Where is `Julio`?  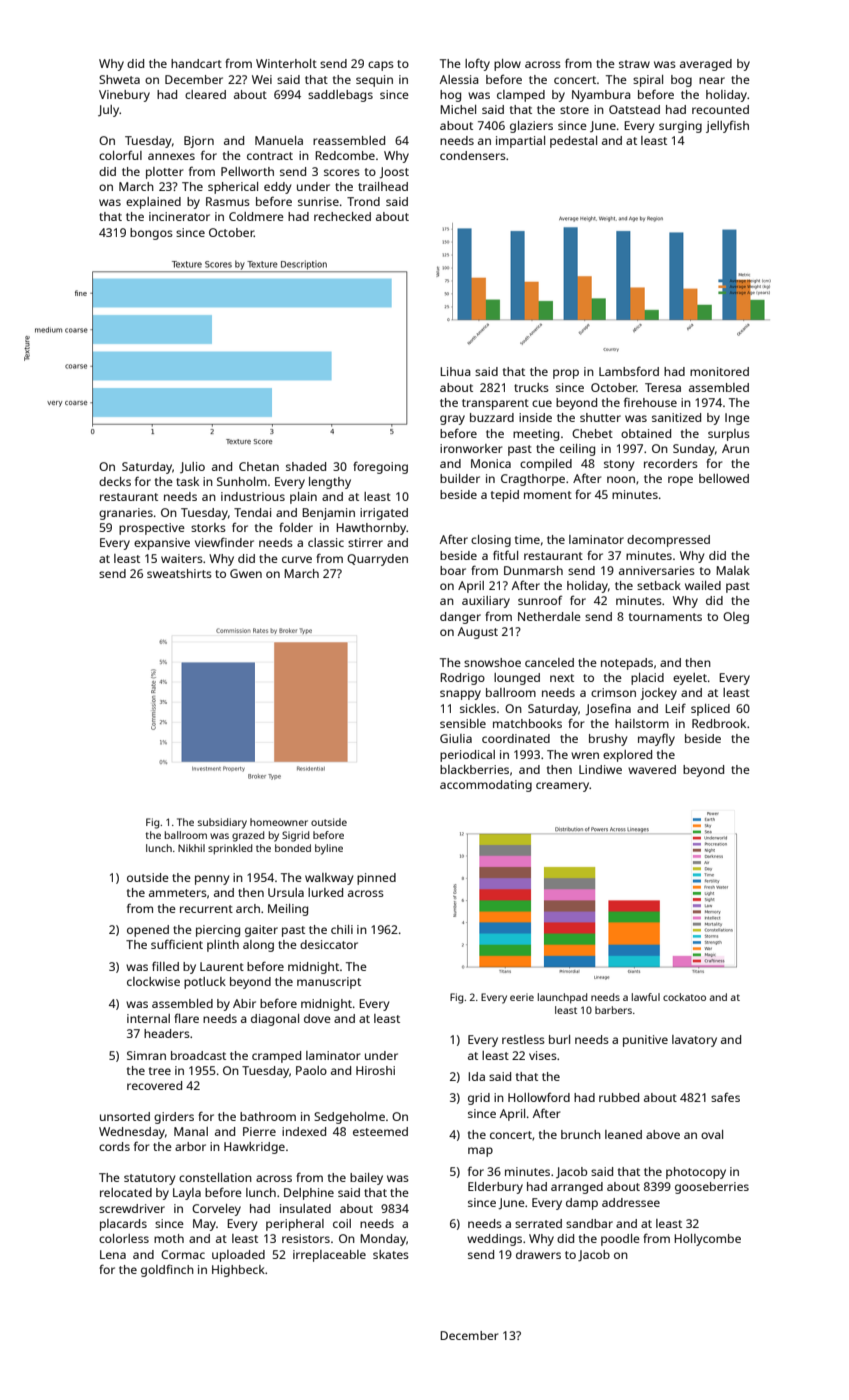
Julio is located at coordinates (192, 467).
